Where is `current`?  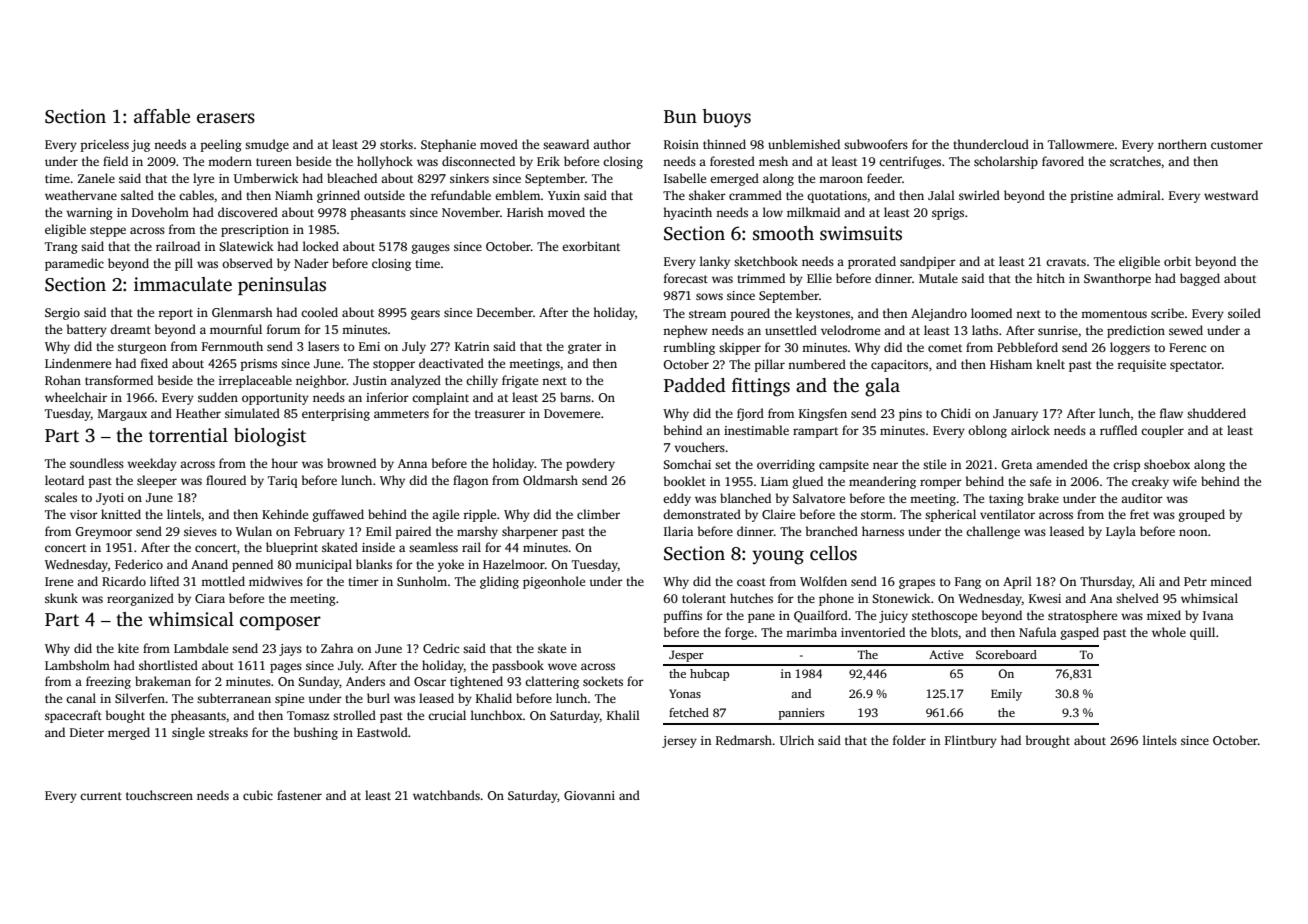 current is located at coordinates (101, 796).
